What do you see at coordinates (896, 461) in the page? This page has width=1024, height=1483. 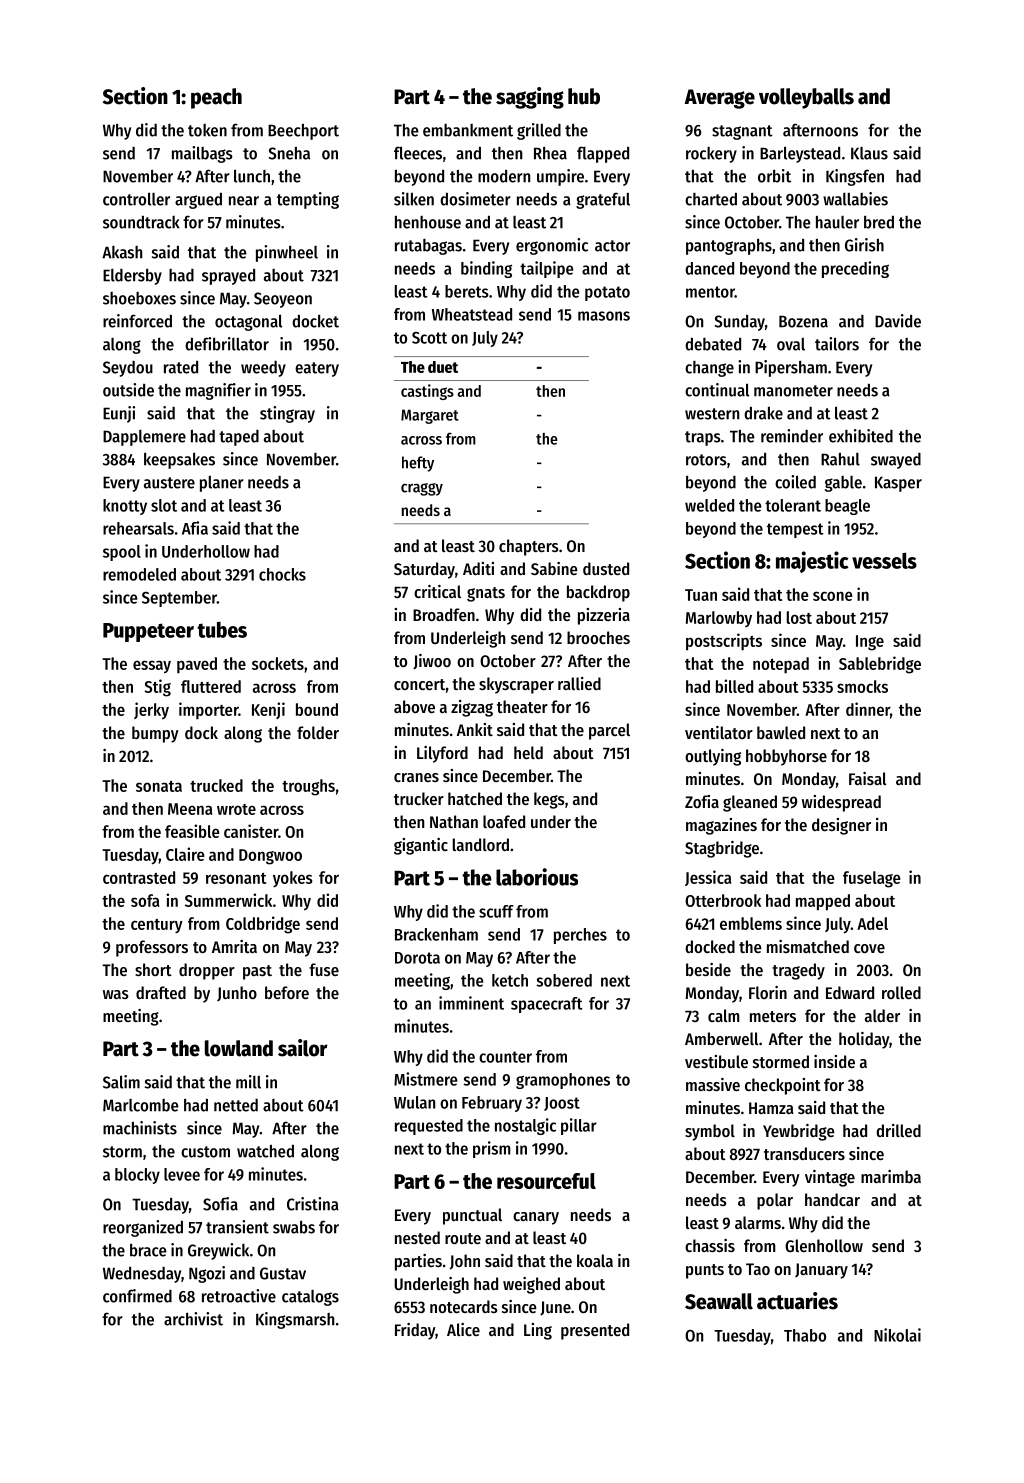 I see `swayed` at bounding box center [896, 461].
